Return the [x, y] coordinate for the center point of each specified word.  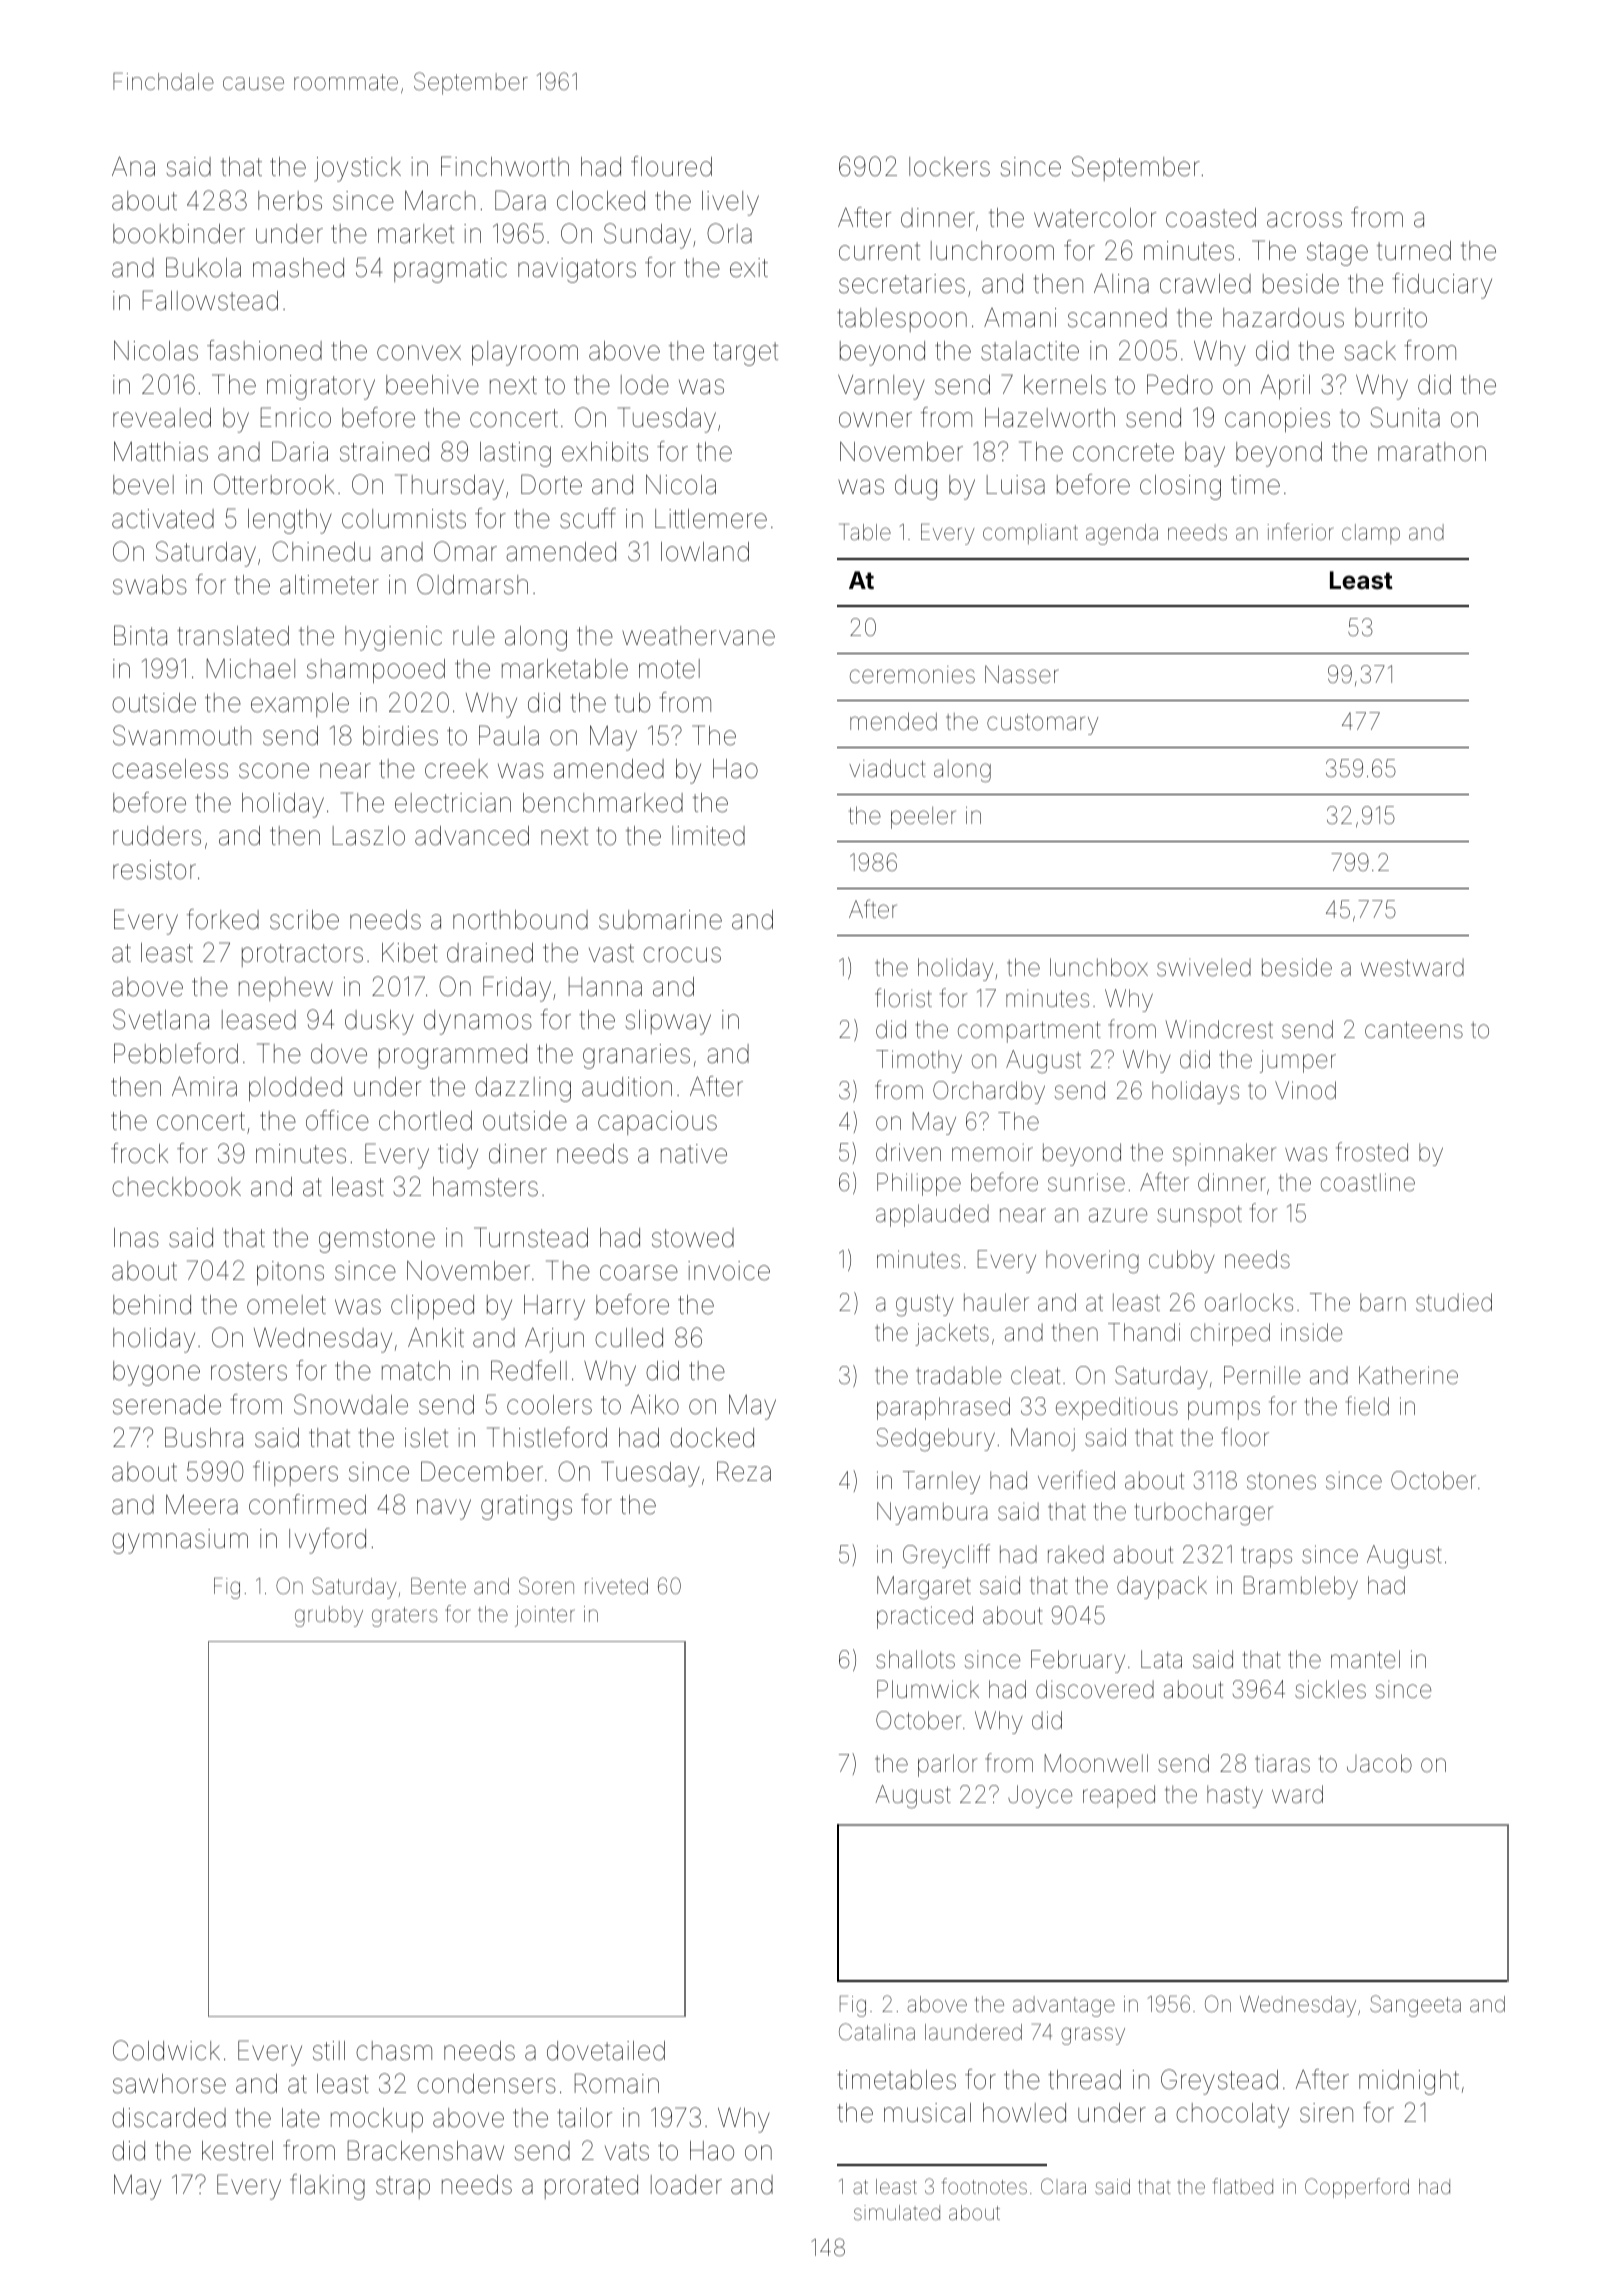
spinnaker [1225, 1154]
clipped [432, 1307]
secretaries [902, 284]
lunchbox [1099, 967]
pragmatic [450, 270]
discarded [169, 2118]
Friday [517, 989]
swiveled [1204, 967]
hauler [996, 1302]
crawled [1205, 284]
